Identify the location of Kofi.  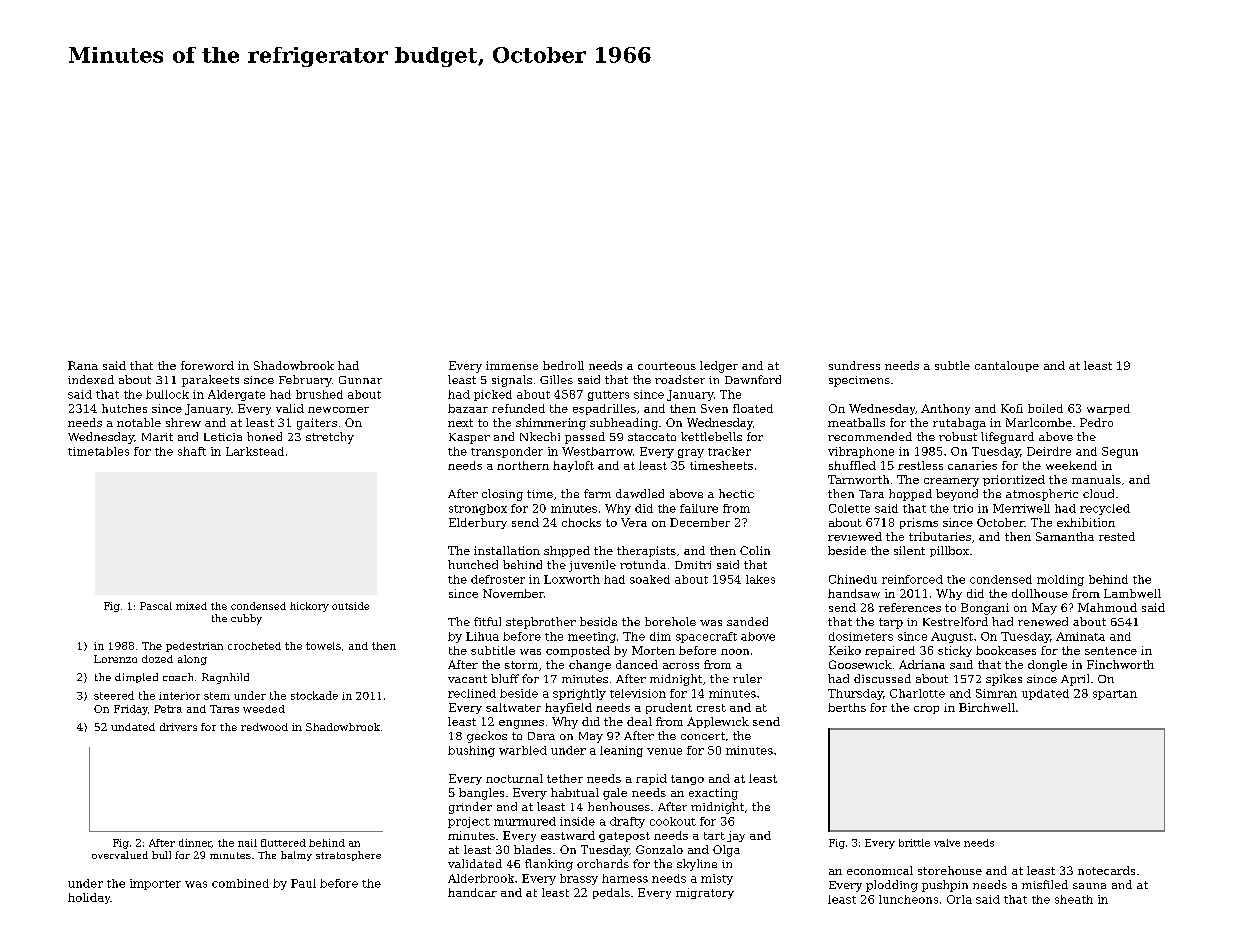
(1012, 408).
